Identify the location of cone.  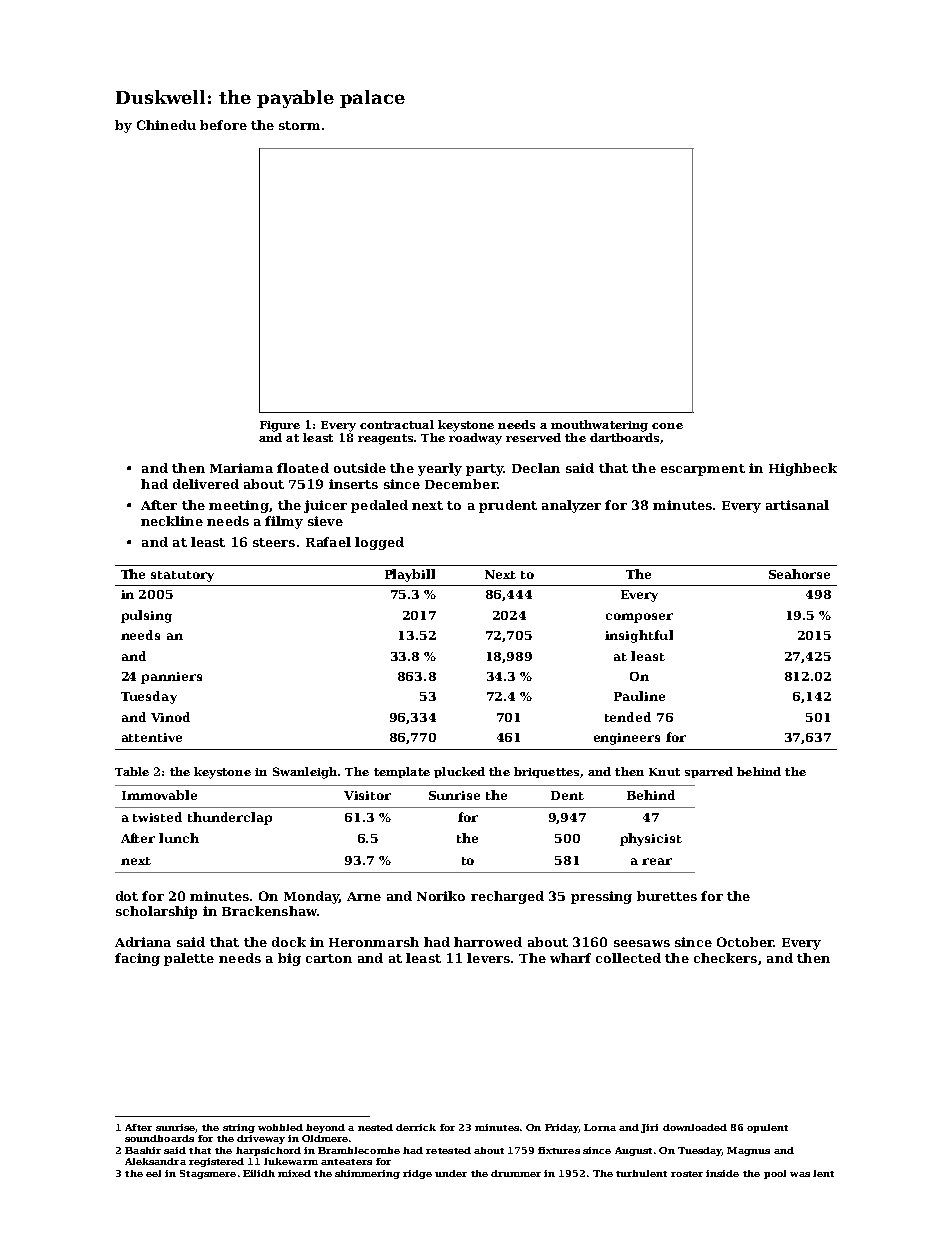
(667, 426).
